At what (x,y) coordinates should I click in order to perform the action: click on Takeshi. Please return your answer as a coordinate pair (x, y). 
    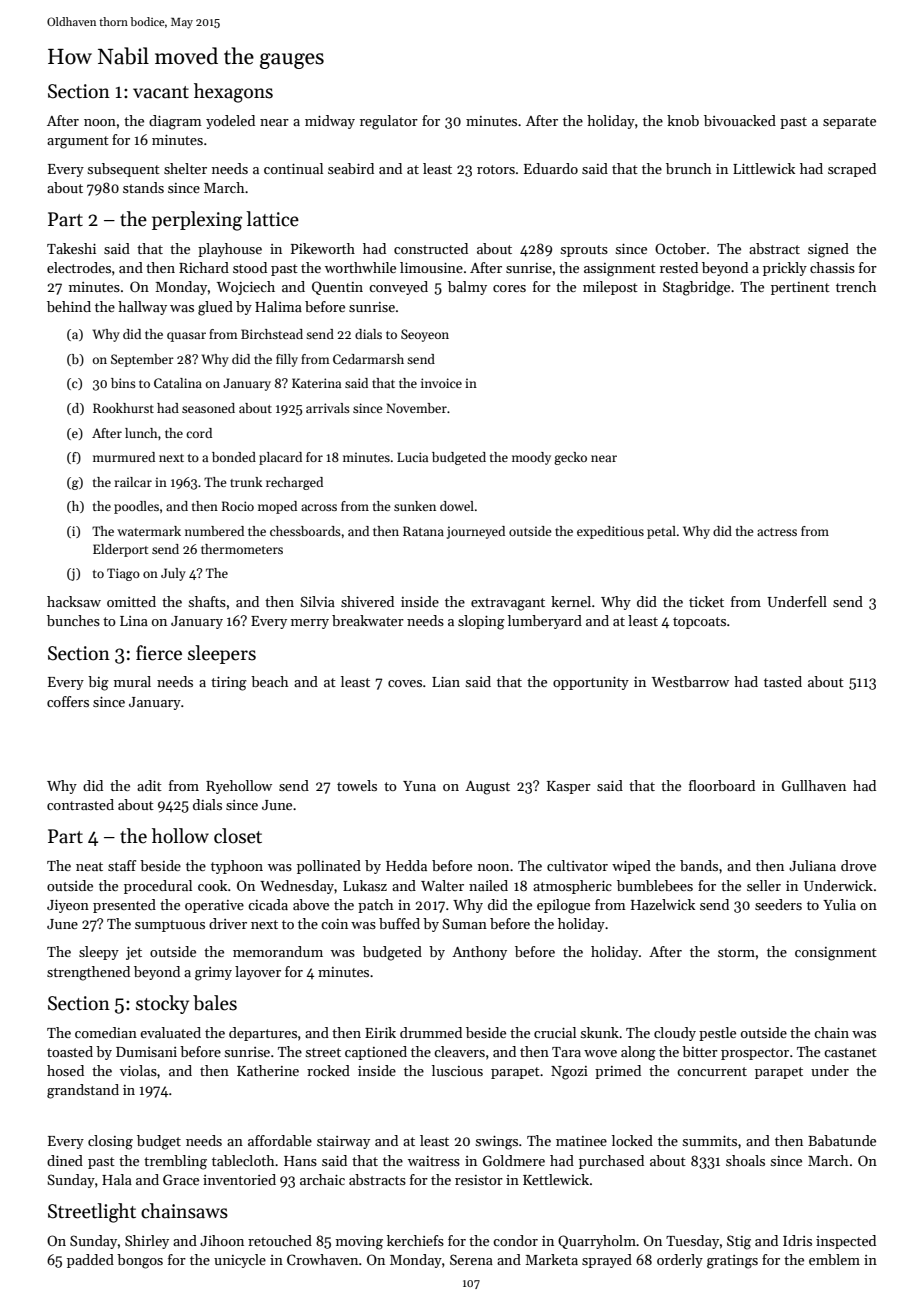
    Looking at the image, I should click on (71, 248).
